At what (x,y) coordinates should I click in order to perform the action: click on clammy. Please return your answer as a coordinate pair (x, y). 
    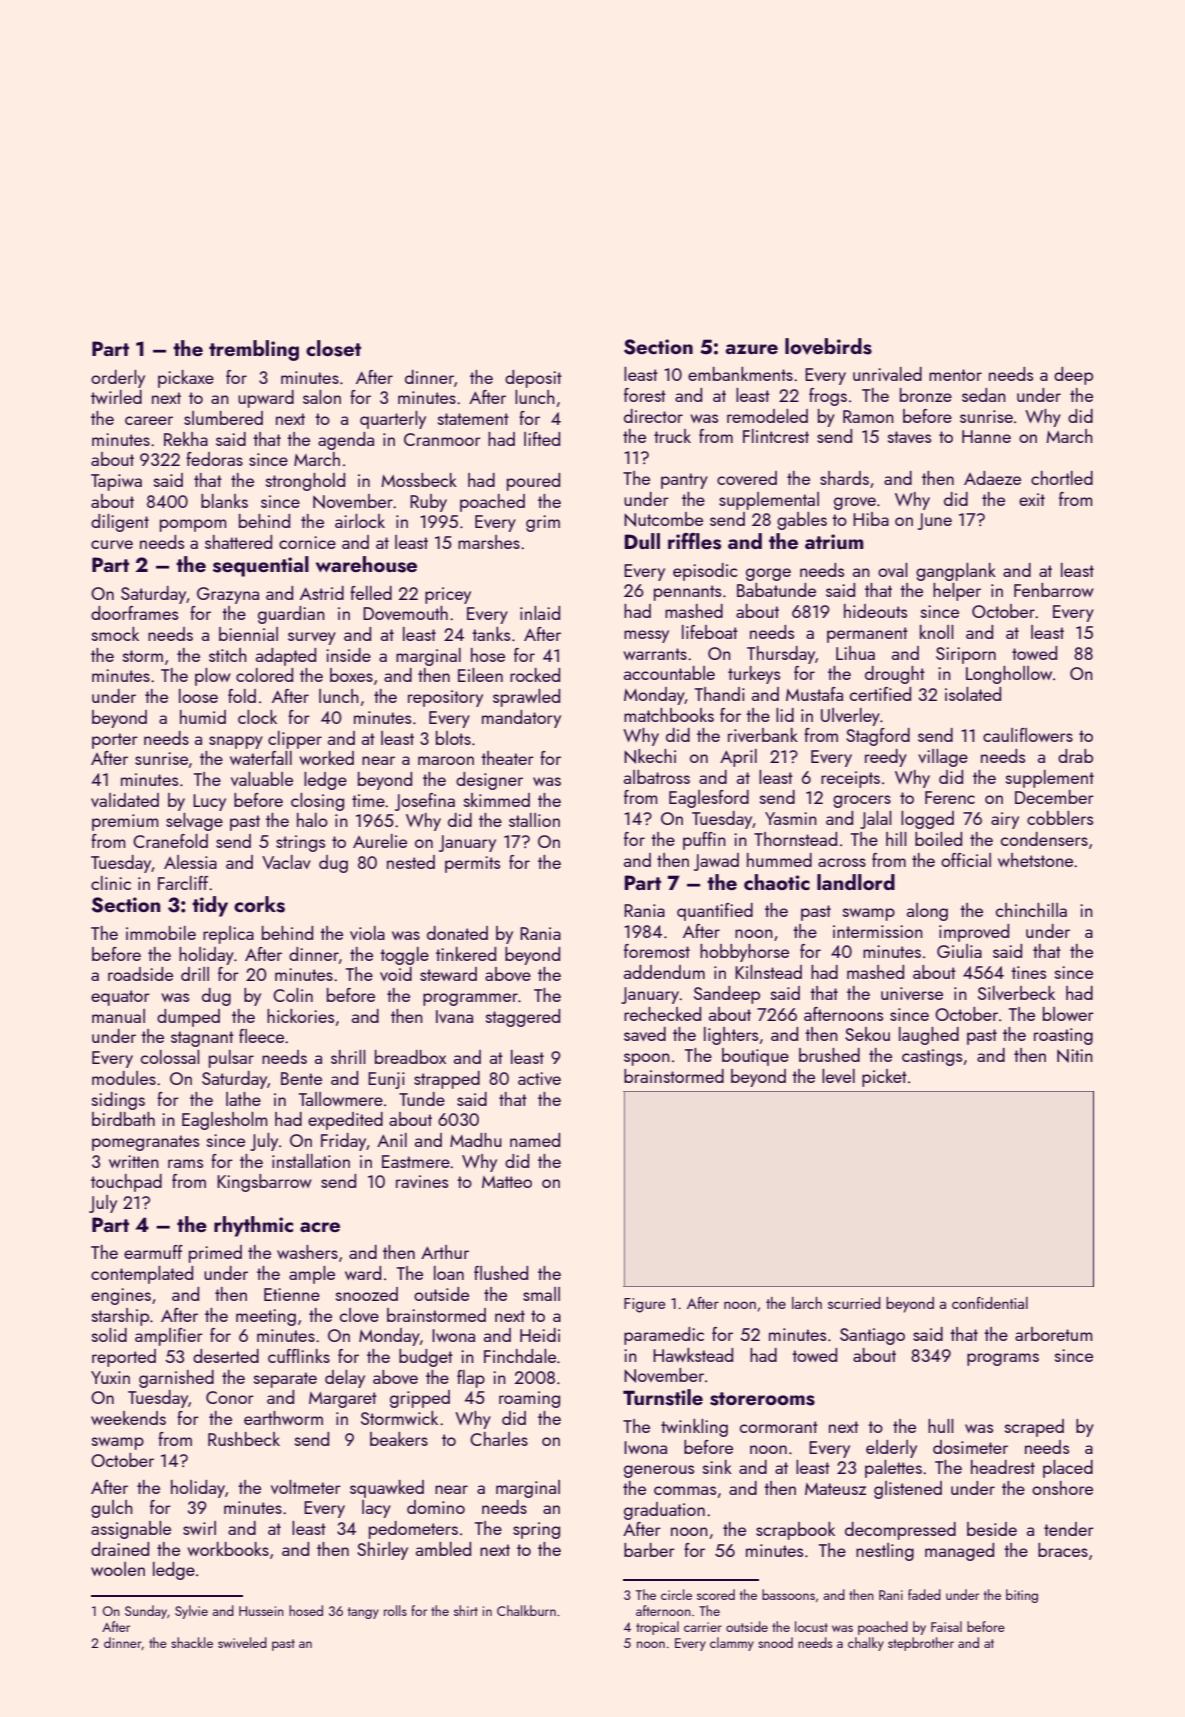
    Looking at the image, I should click on (732, 1644).
